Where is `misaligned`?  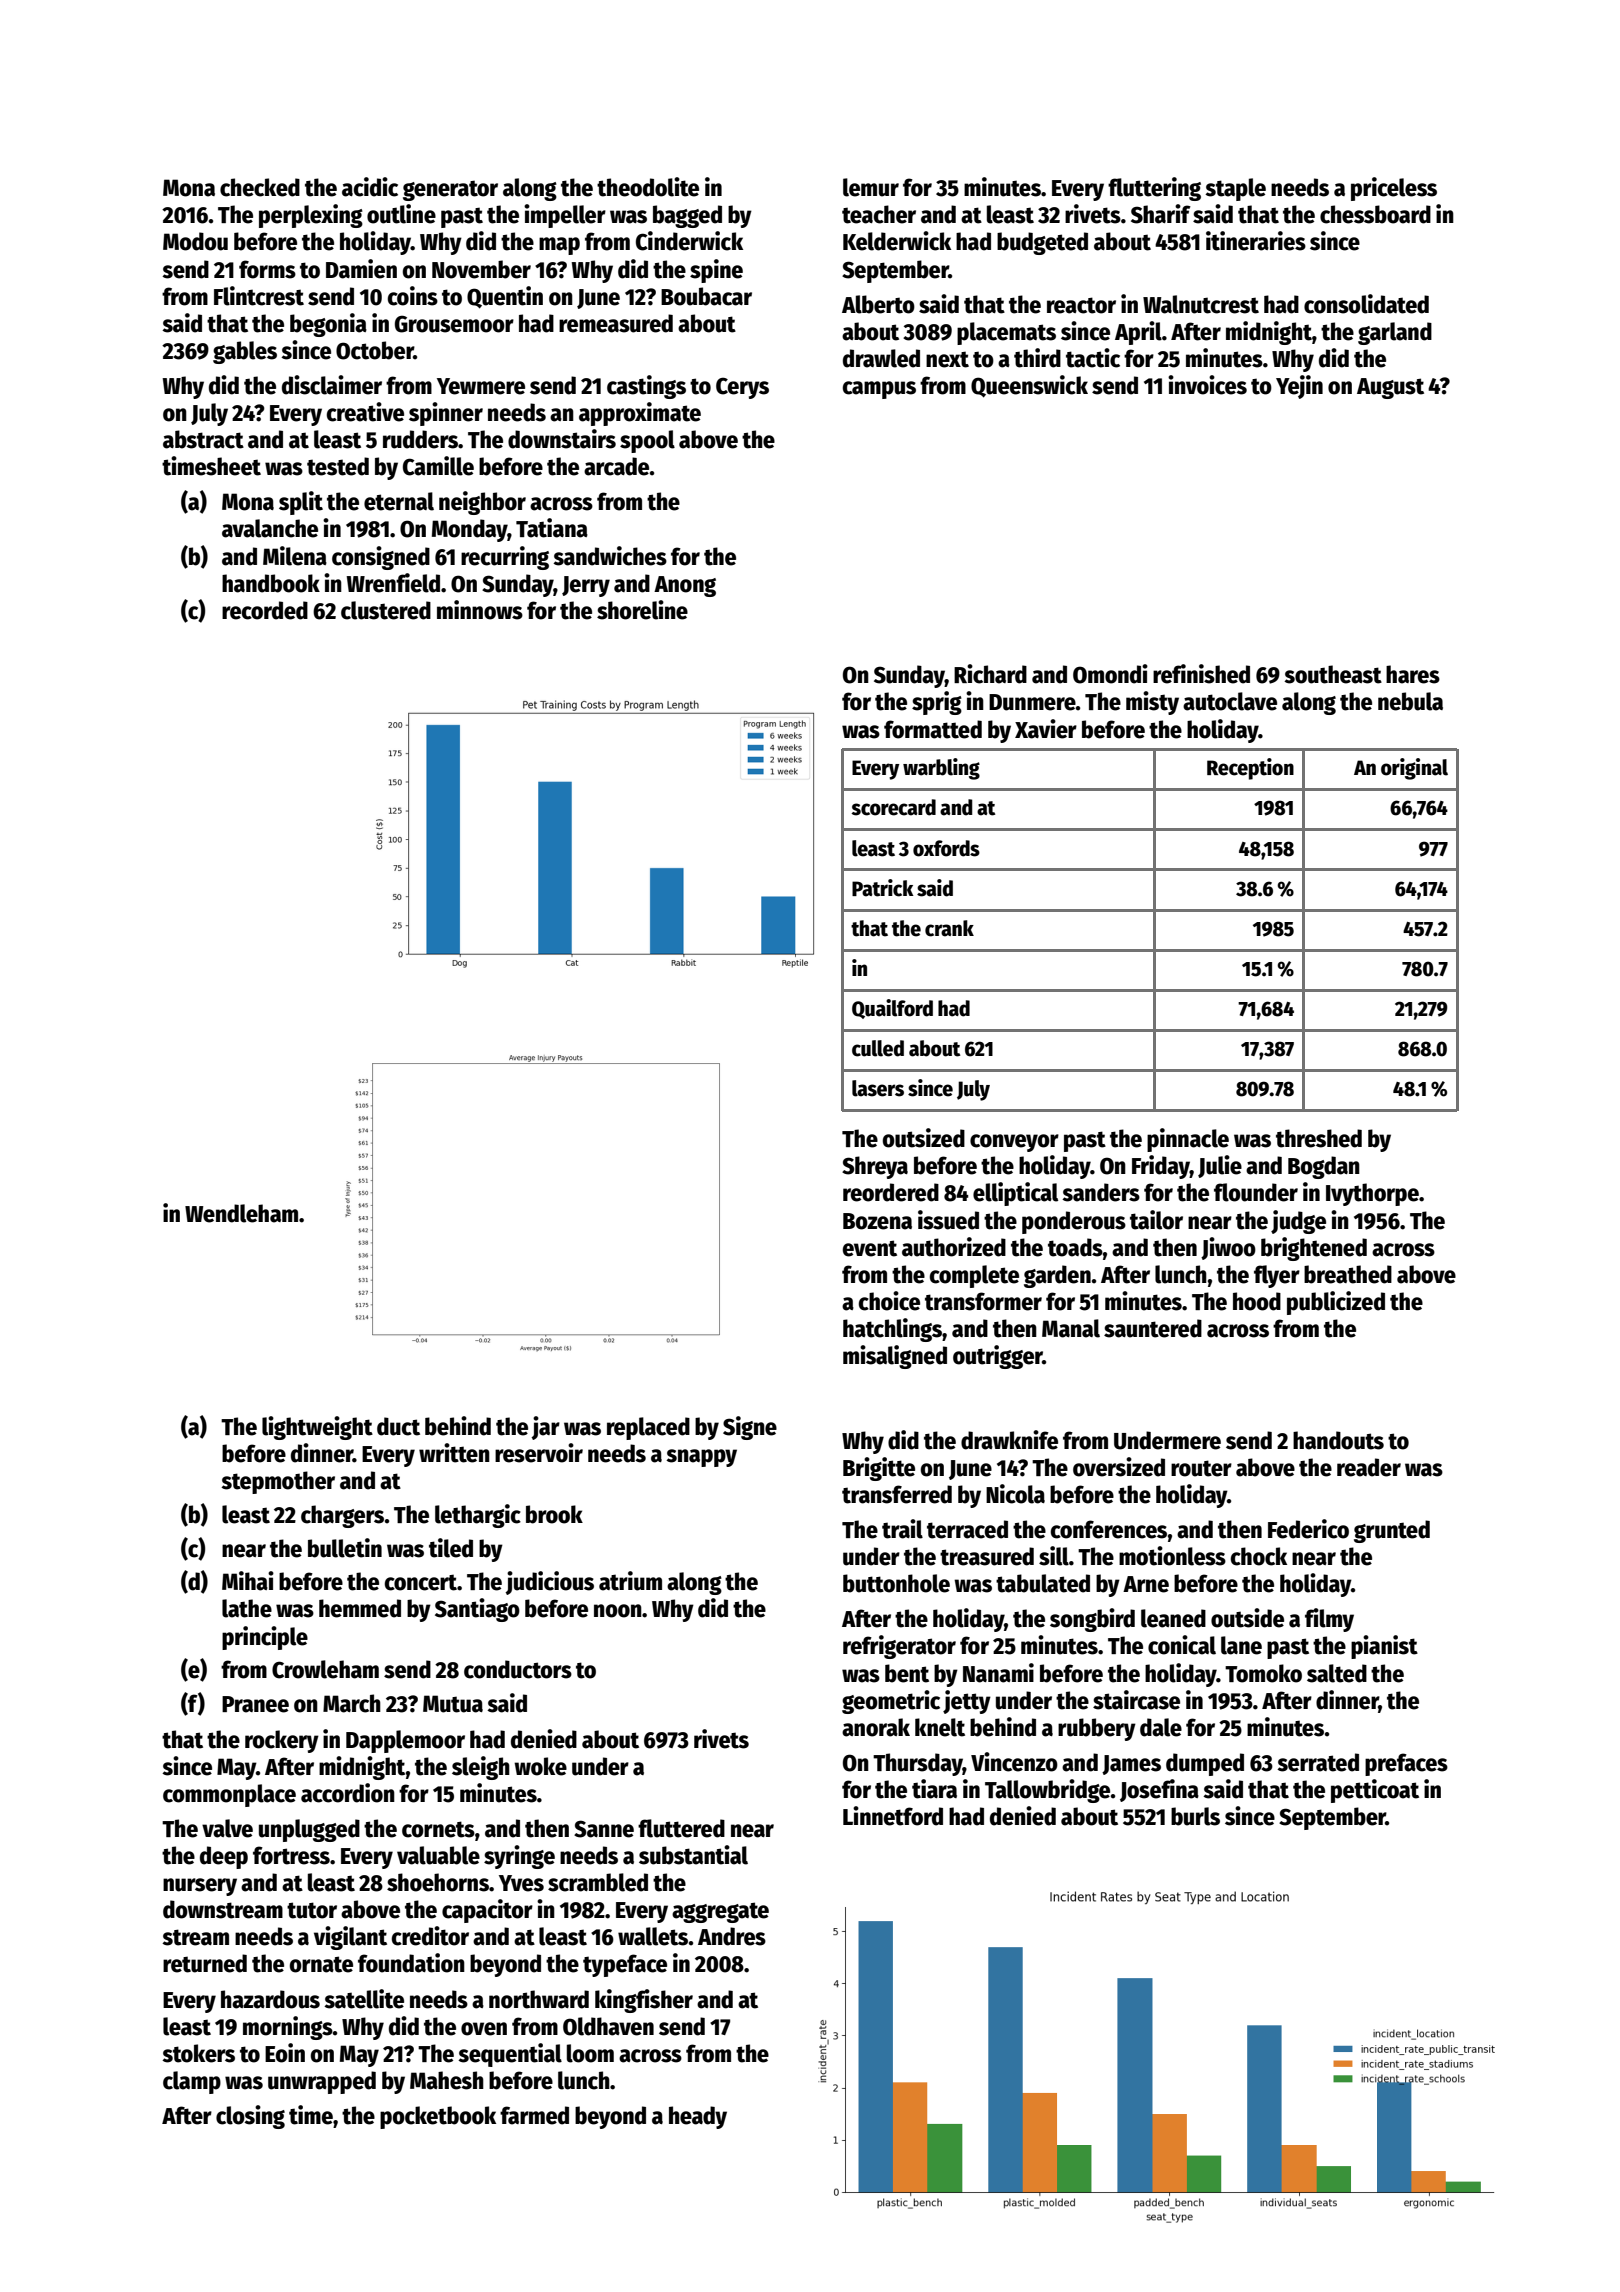
misaligned is located at coordinates (895, 1357).
